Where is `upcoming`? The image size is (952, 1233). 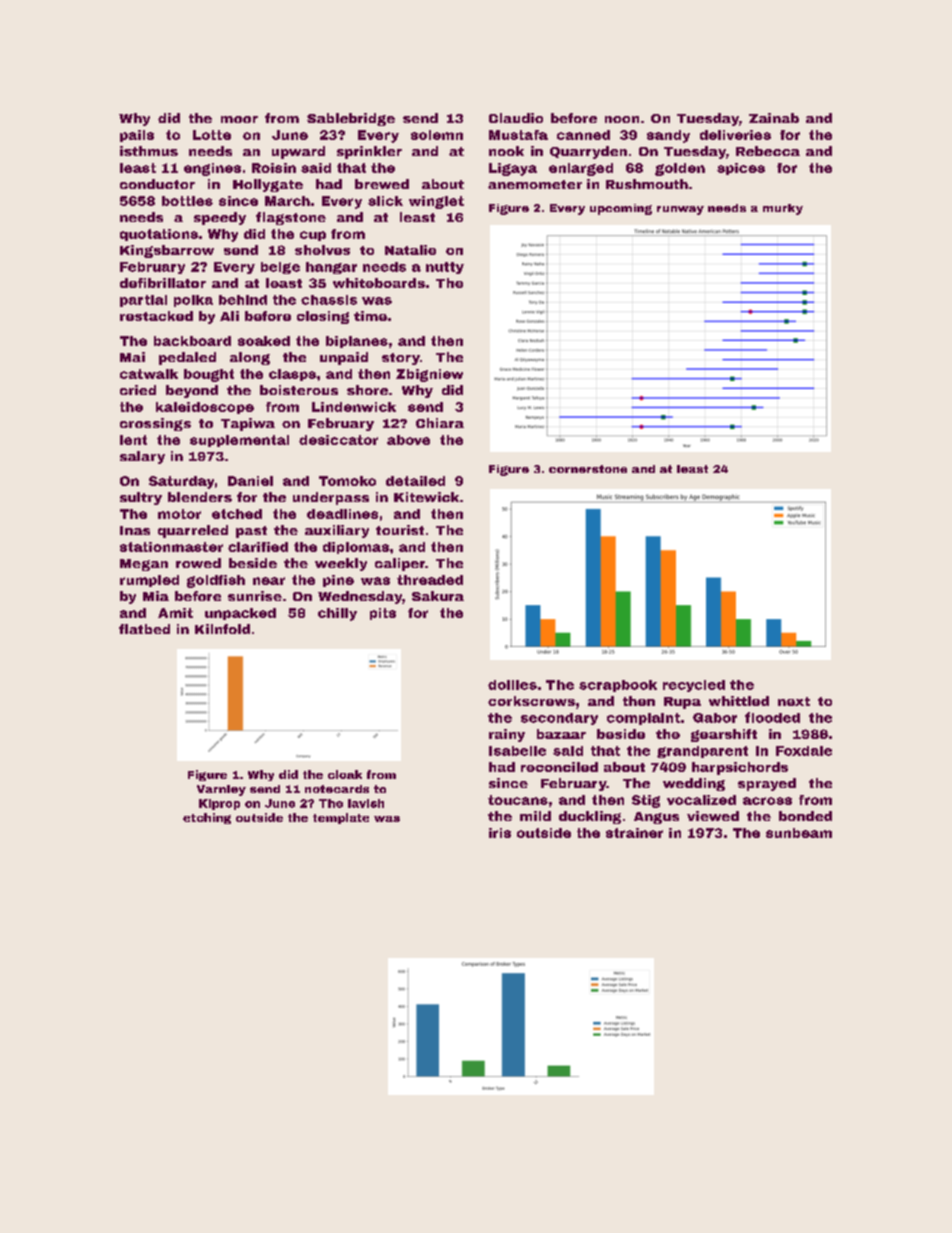 upcoming is located at coordinates (621, 209).
